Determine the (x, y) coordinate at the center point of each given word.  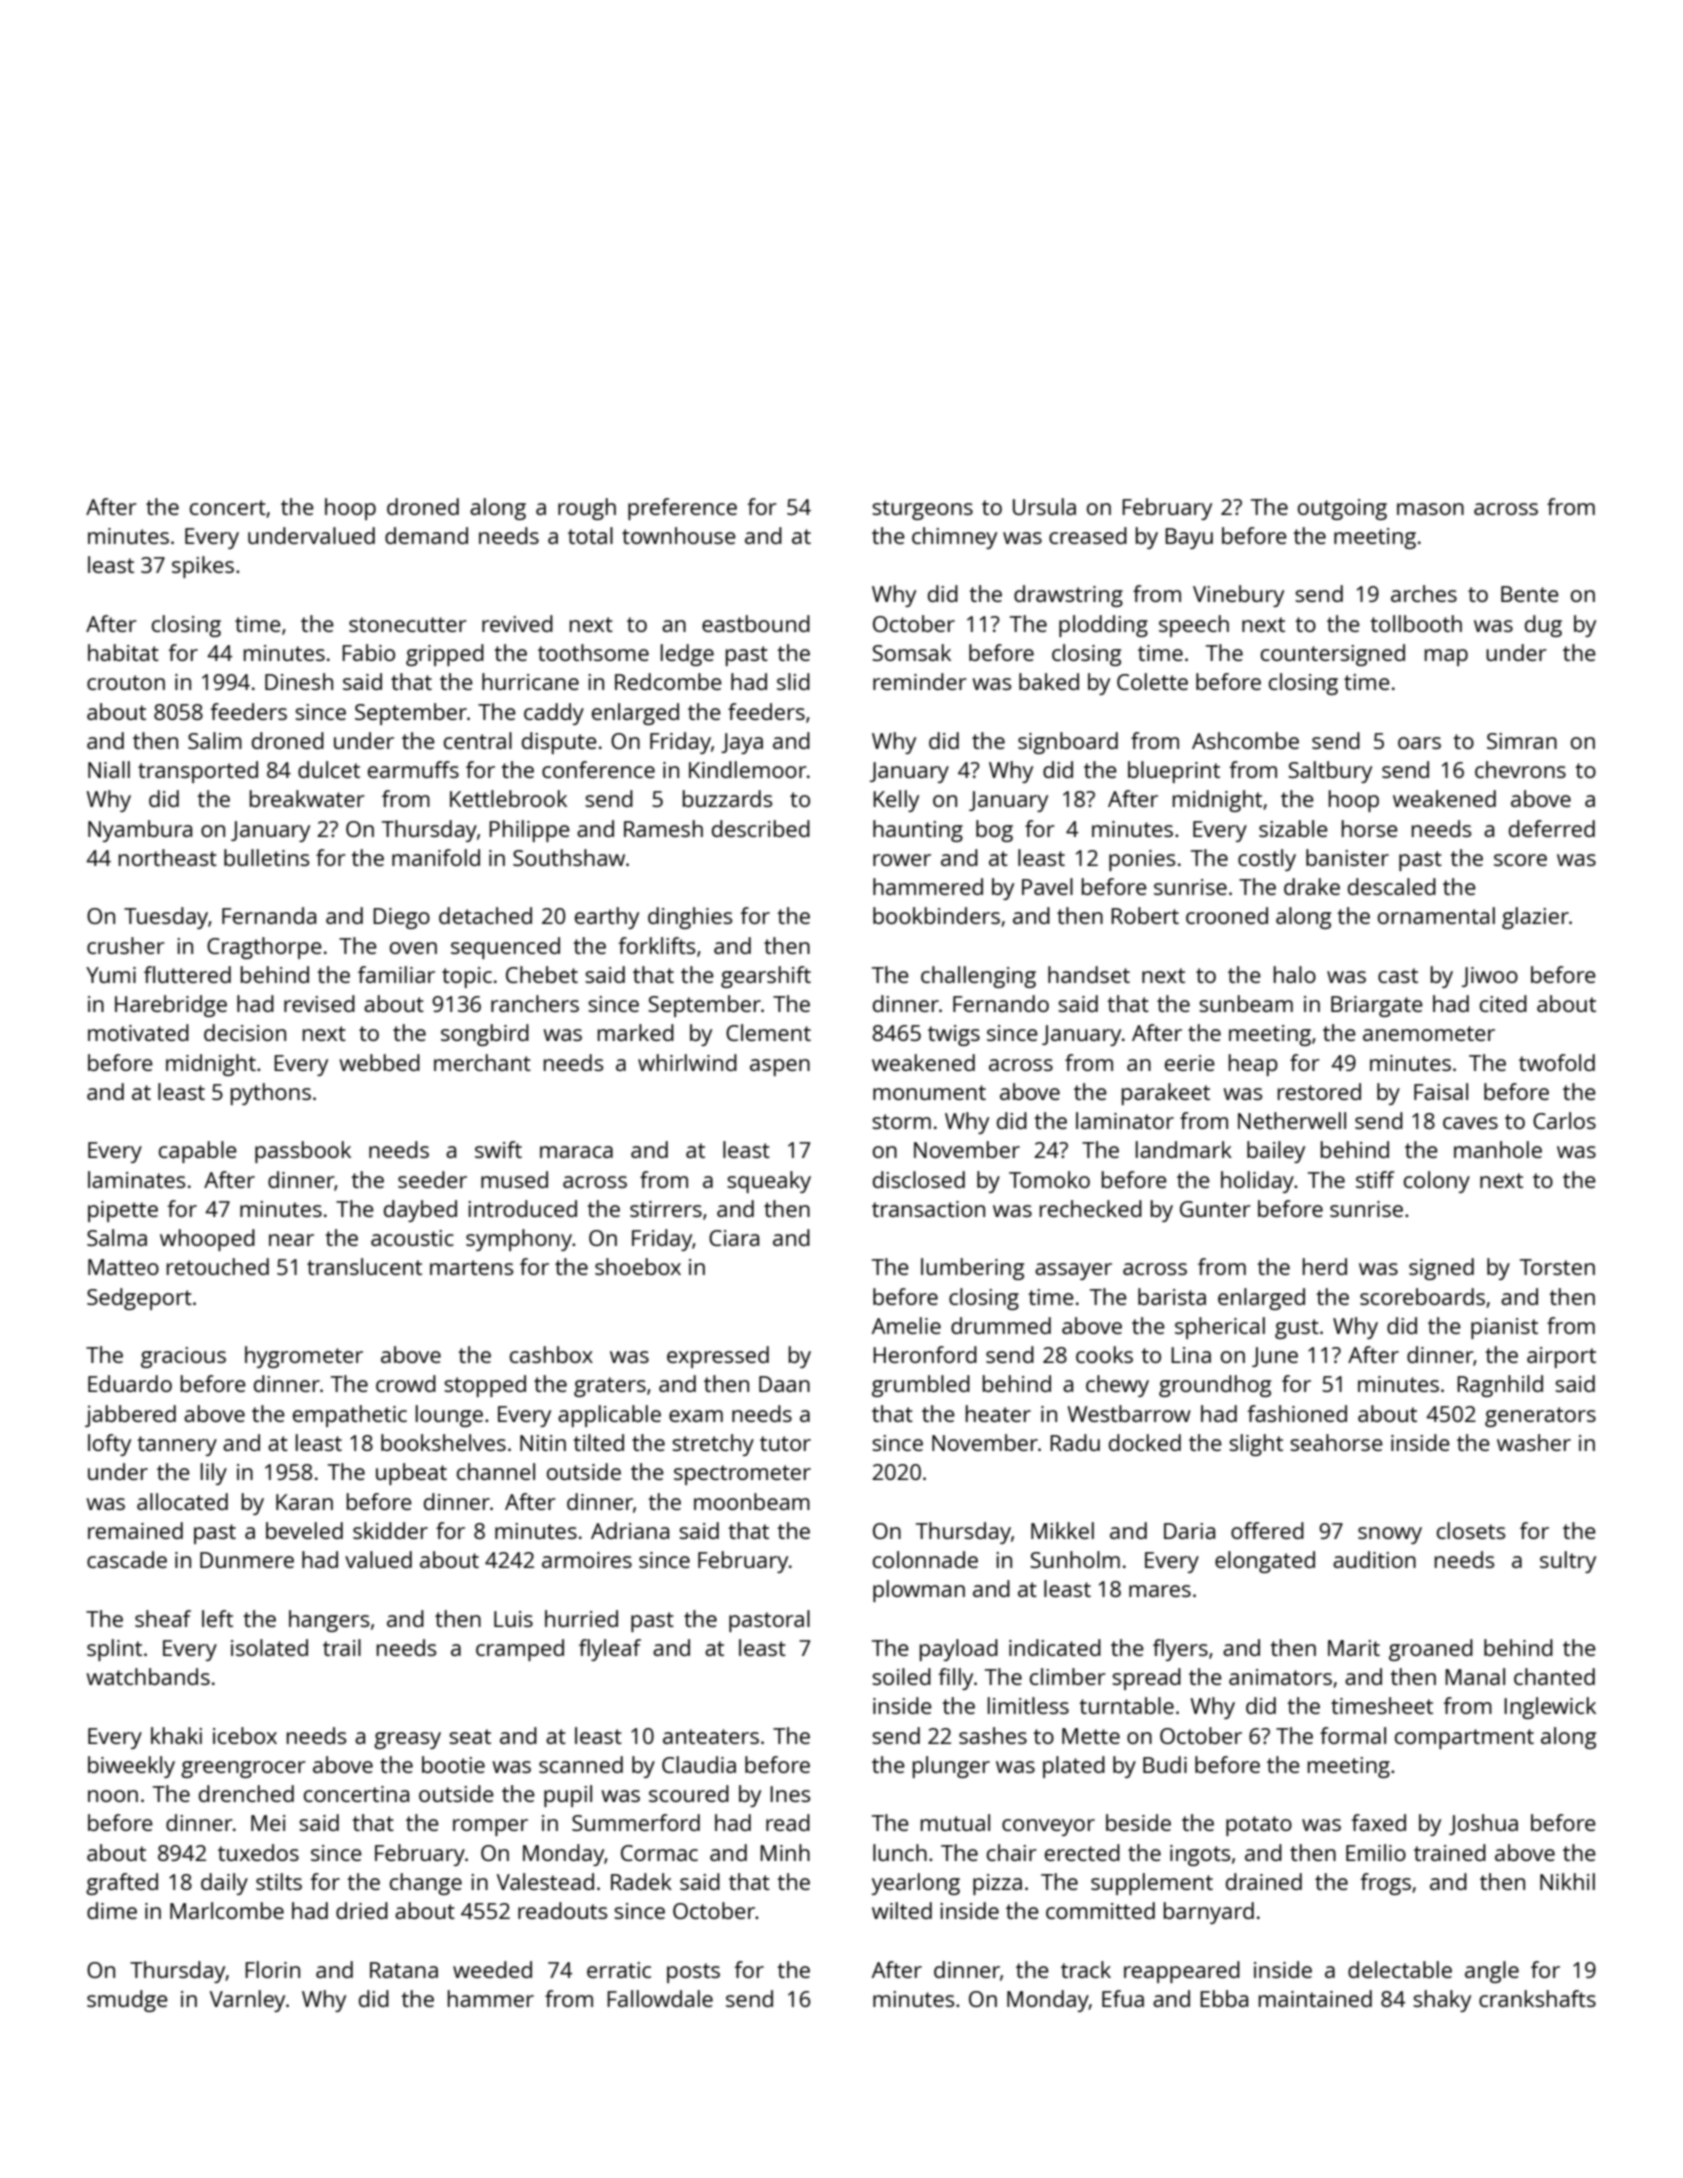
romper (490, 1827)
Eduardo (130, 1383)
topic (467, 977)
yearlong (916, 1884)
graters (610, 1387)
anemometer (1429, 1033)
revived (517, 623)
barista (1172, 1296)
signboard (1068, 743)
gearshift (766, 977)
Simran (1522, 741)
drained (1264, 1881)
